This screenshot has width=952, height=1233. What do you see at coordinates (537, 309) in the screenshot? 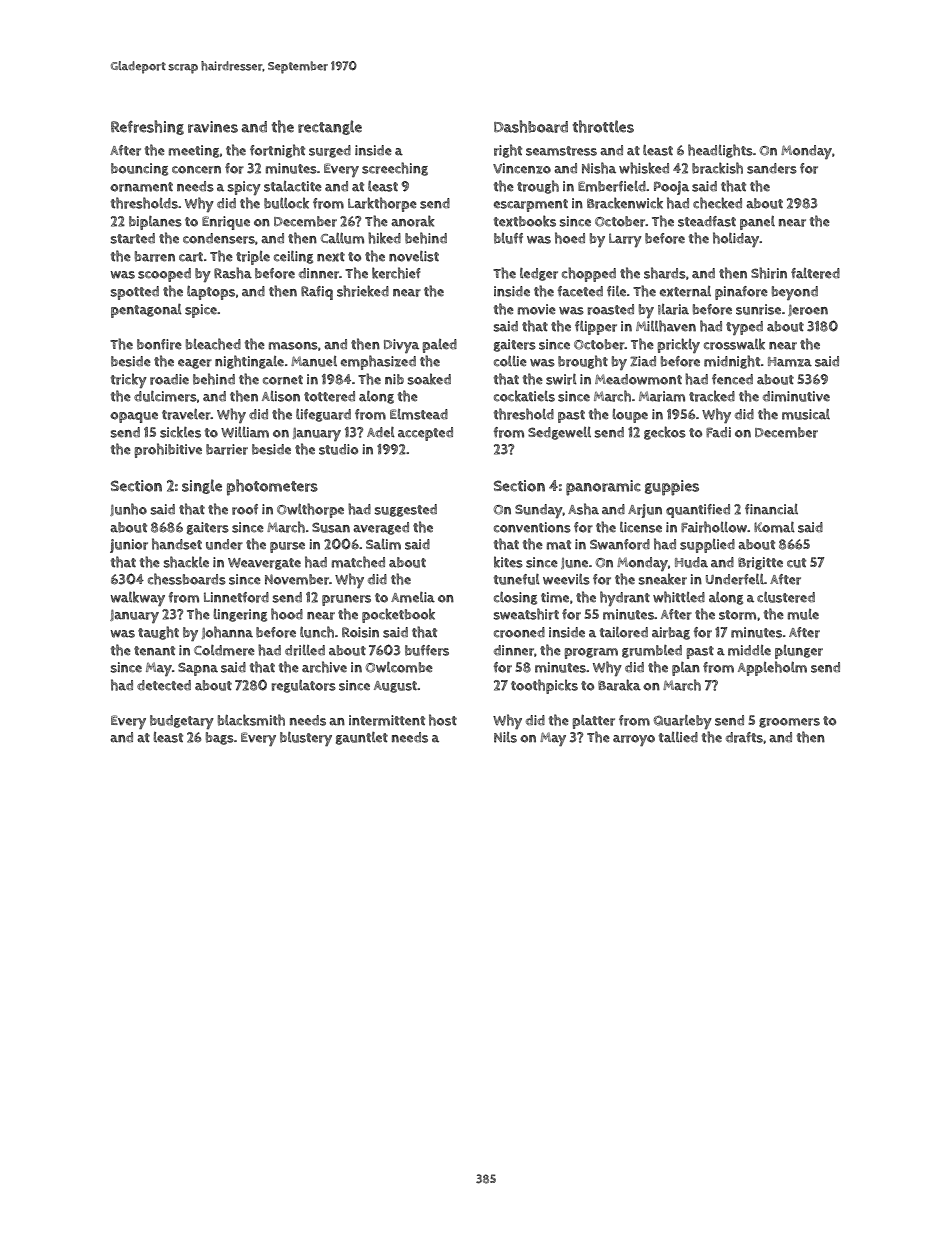
I see `movie` at bounding box center [537, 309].
